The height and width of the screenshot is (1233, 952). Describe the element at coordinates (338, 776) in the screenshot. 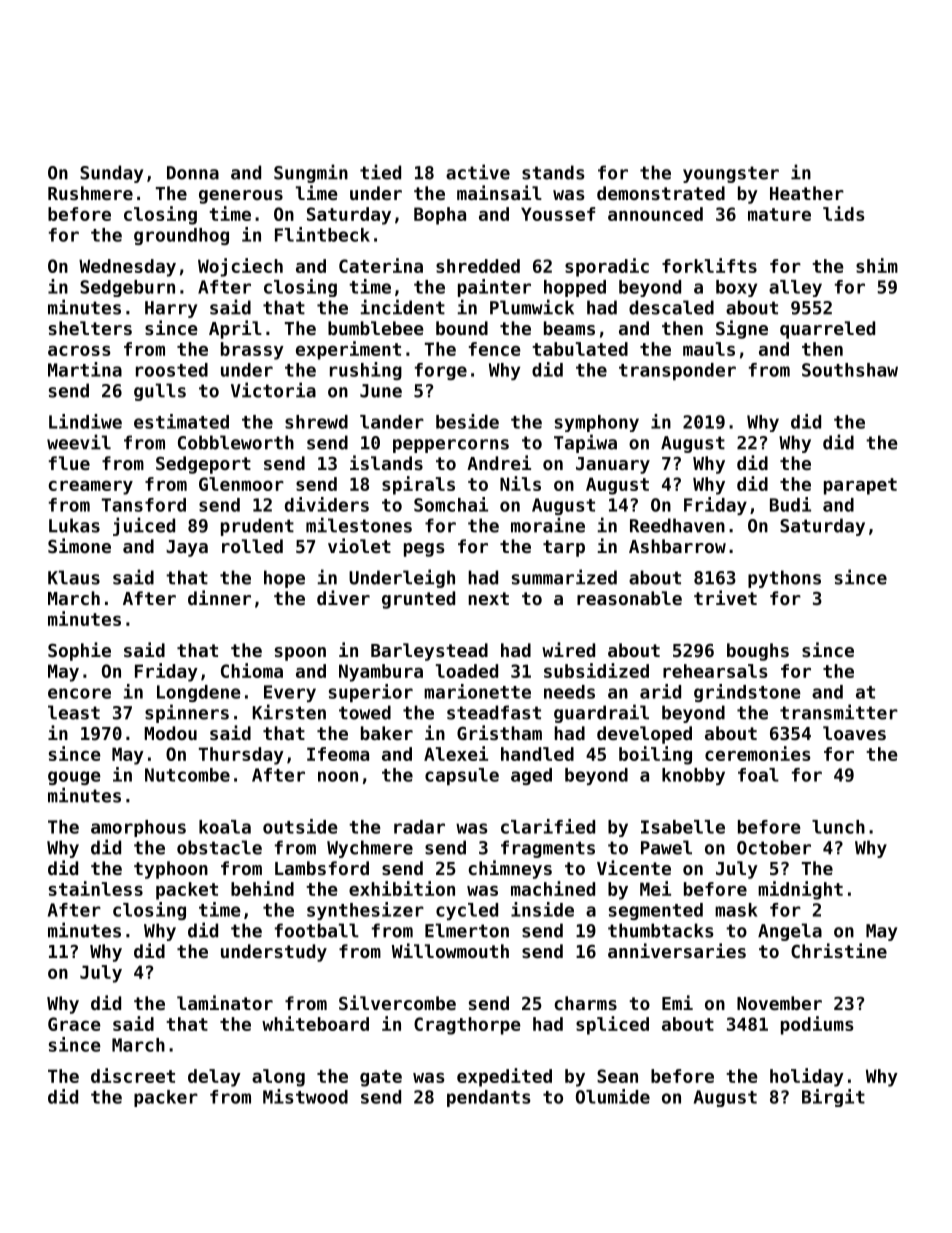

I see `noon` at that location.
